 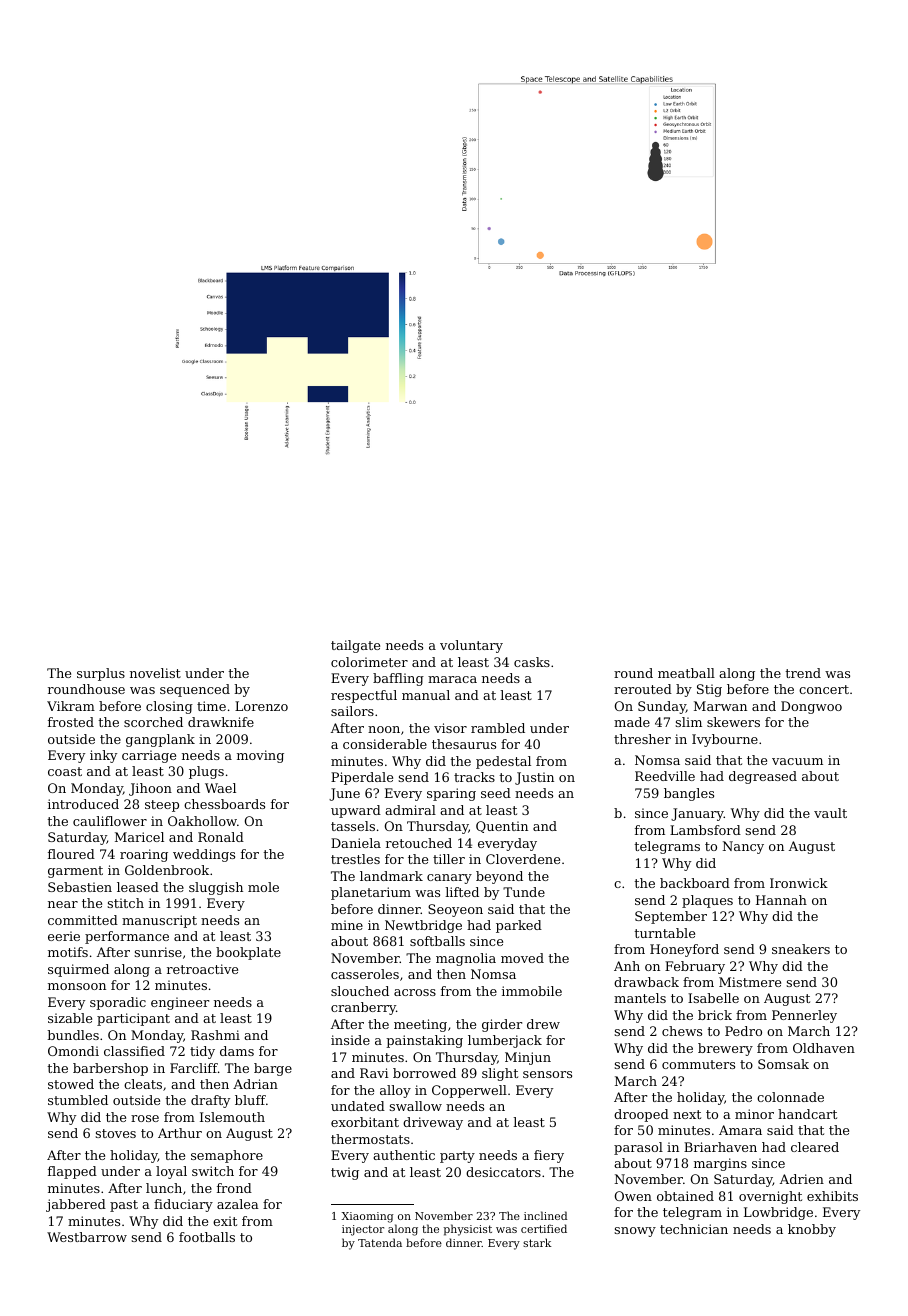 What do you see at coordinates (362, 778) in the page?
I see `Piperdale` at bounding box center [362, 778].
